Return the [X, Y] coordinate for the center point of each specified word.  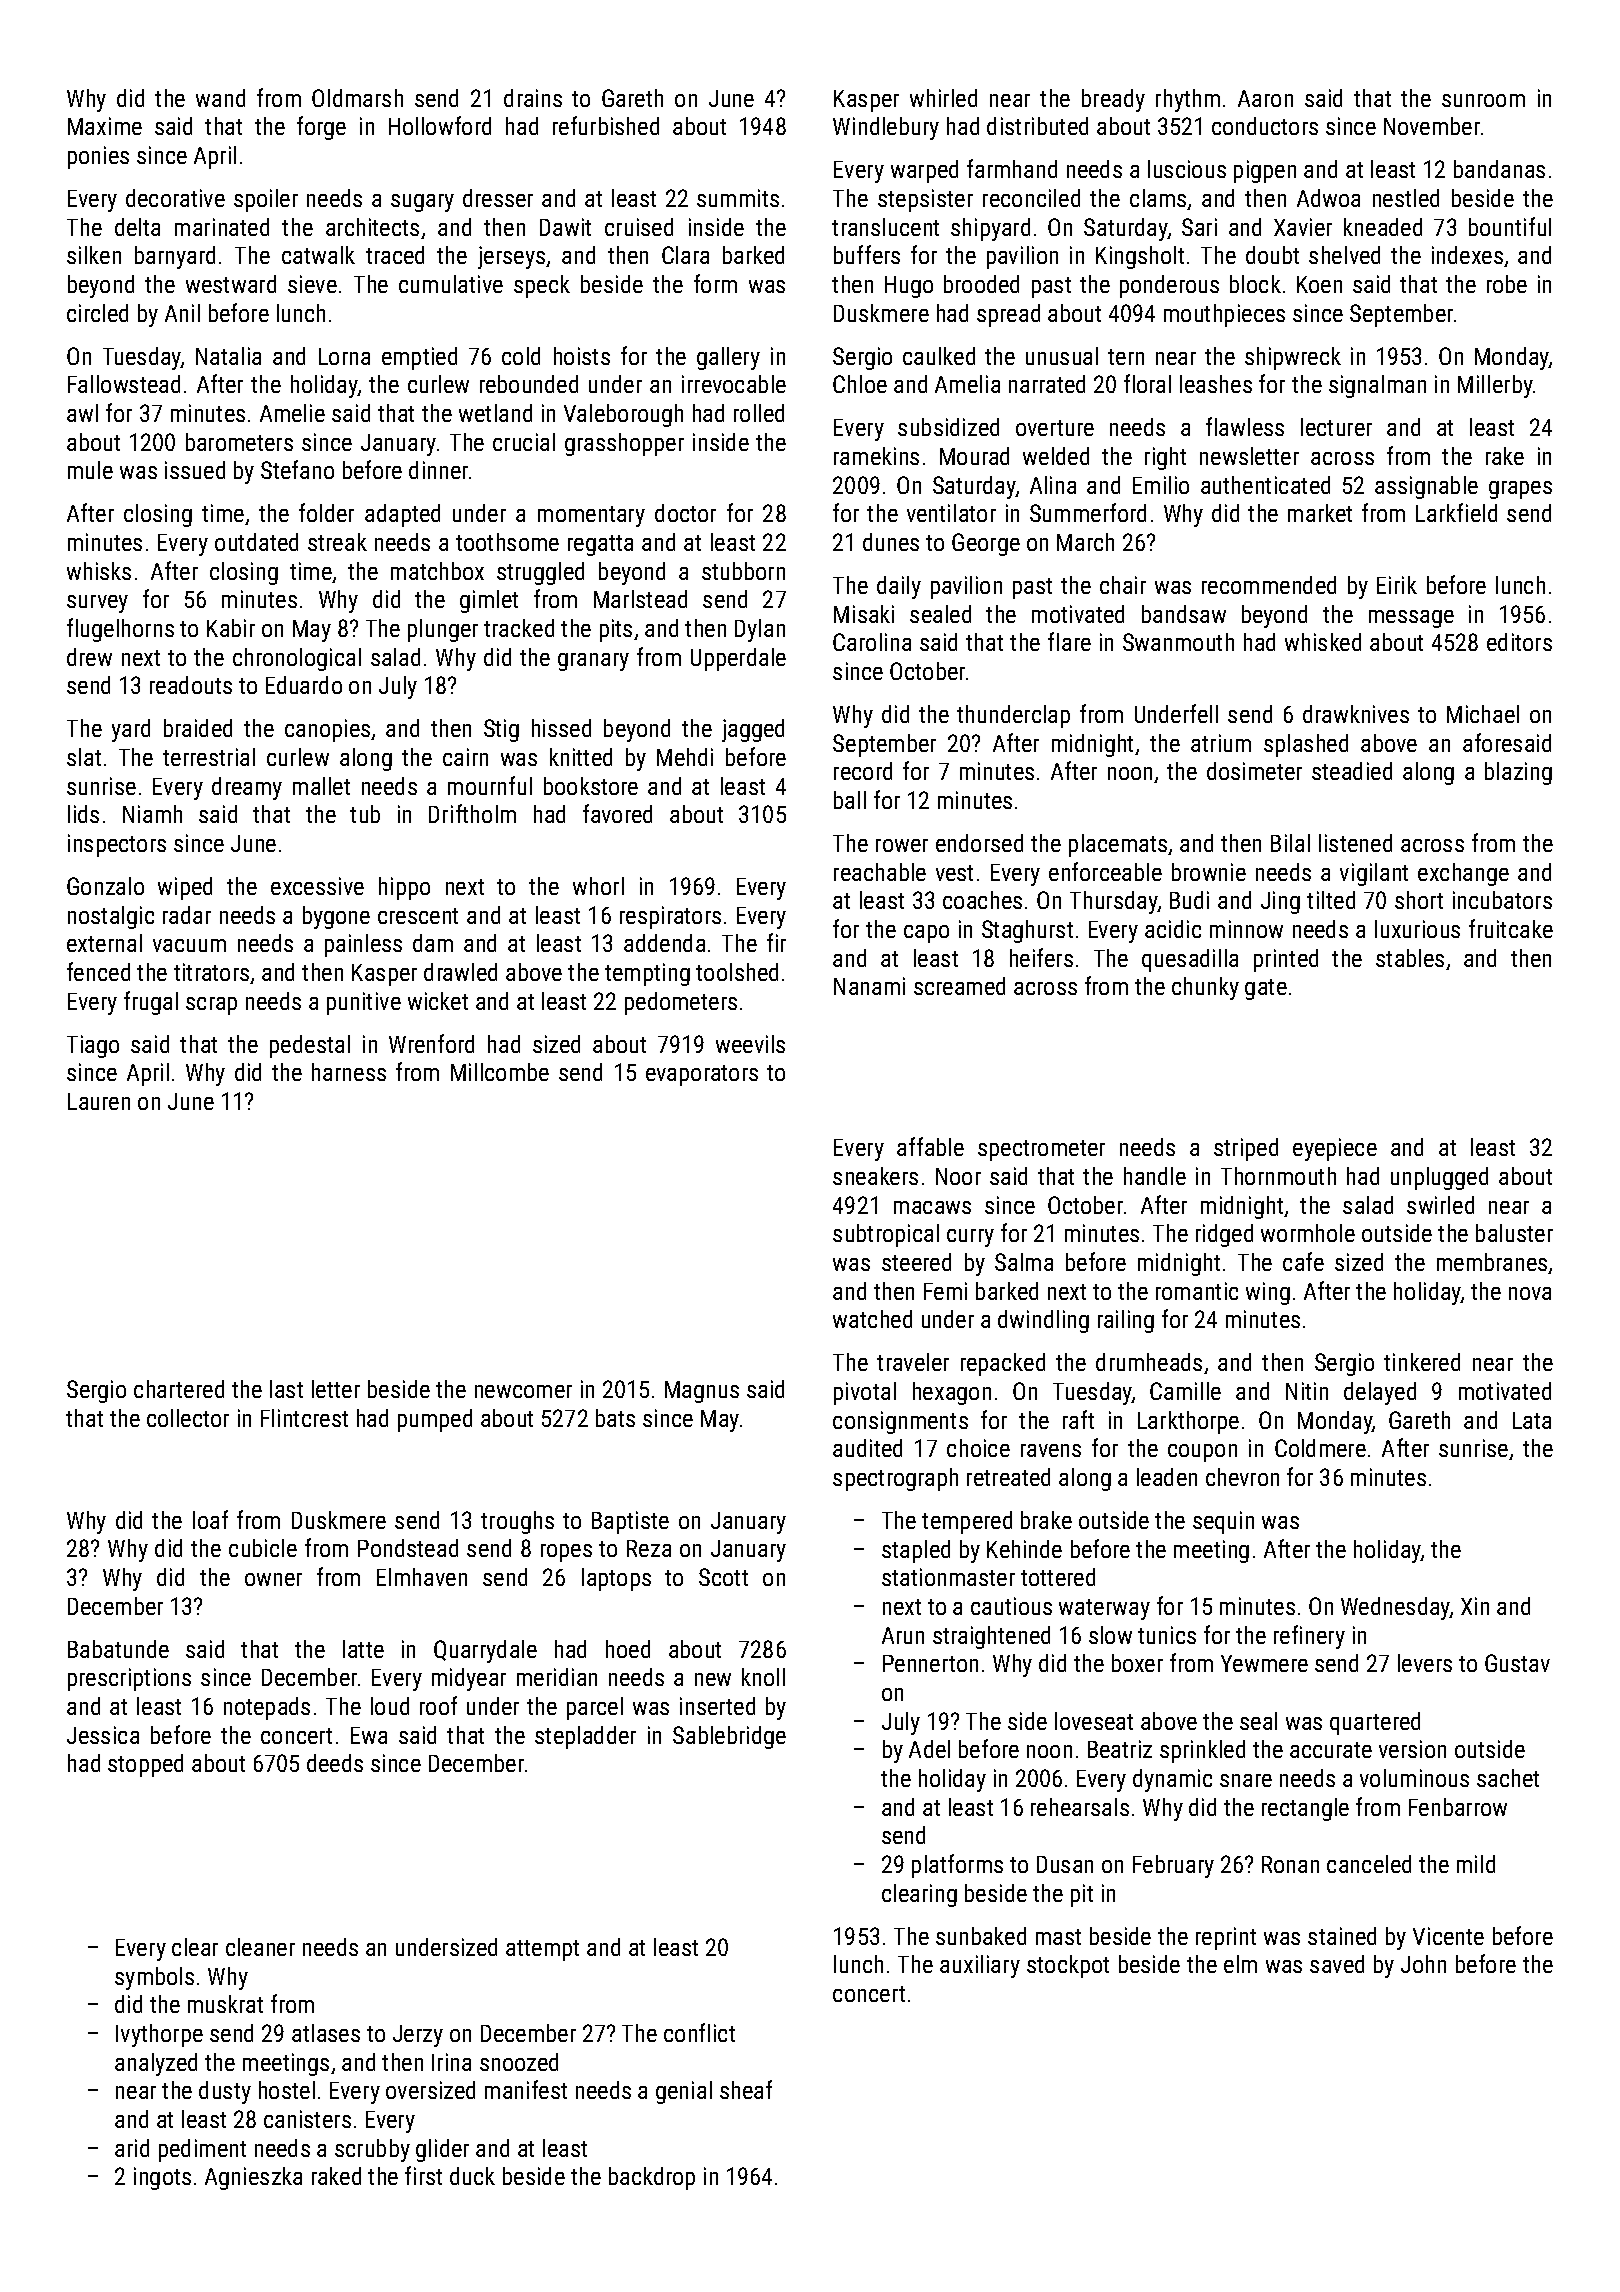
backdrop [652, 2178]
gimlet [489, 601]
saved [1337, 1964]
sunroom [1483, 100]
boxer [1137, 1663]
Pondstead [408, 1548]
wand [220, 98]
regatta [600, 545]
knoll [763, 1677]
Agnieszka [253, 2178]
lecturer [1336, 427]
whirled [943, 98]
